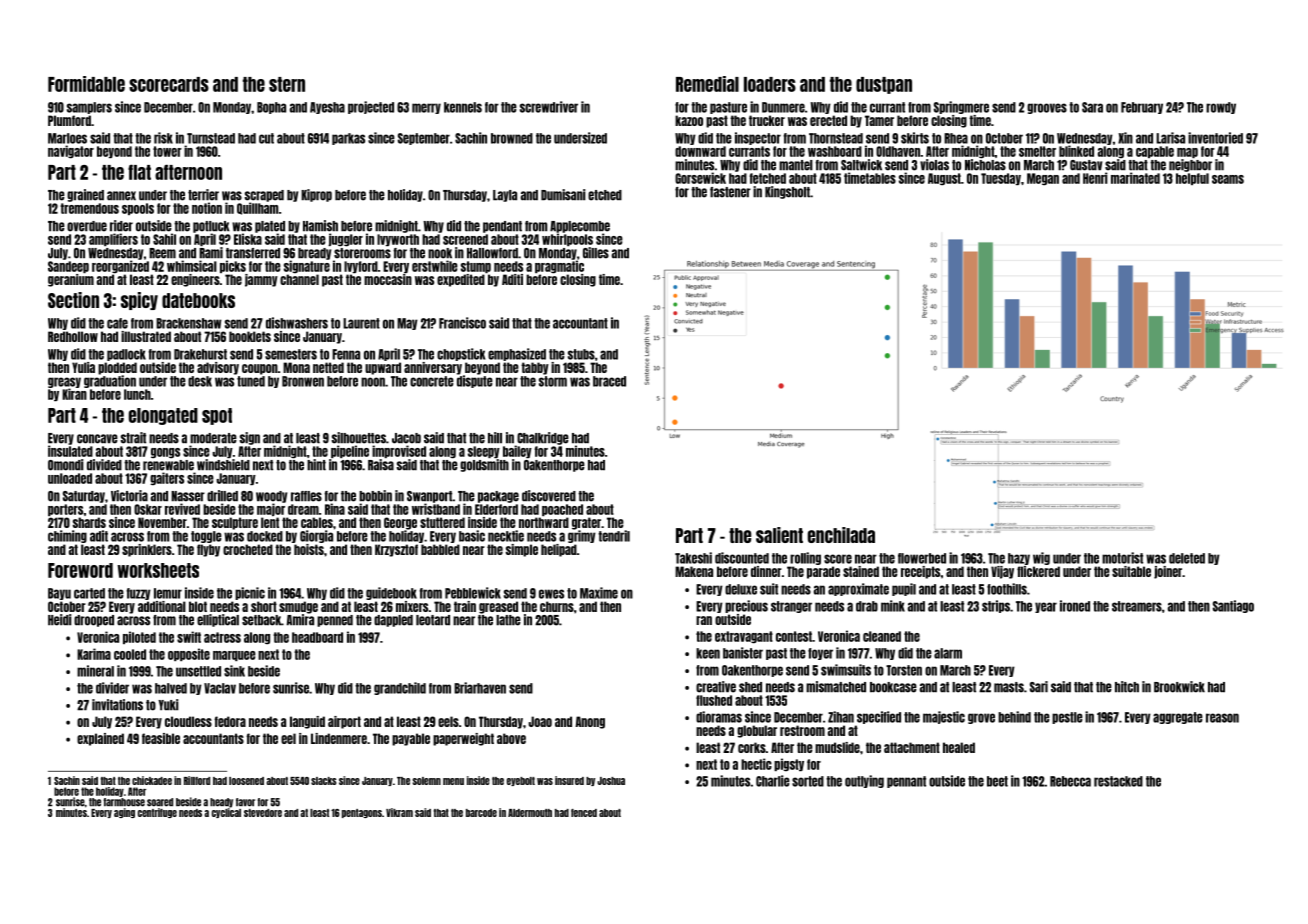  I want to click on hitch, so click(1127, 687).
